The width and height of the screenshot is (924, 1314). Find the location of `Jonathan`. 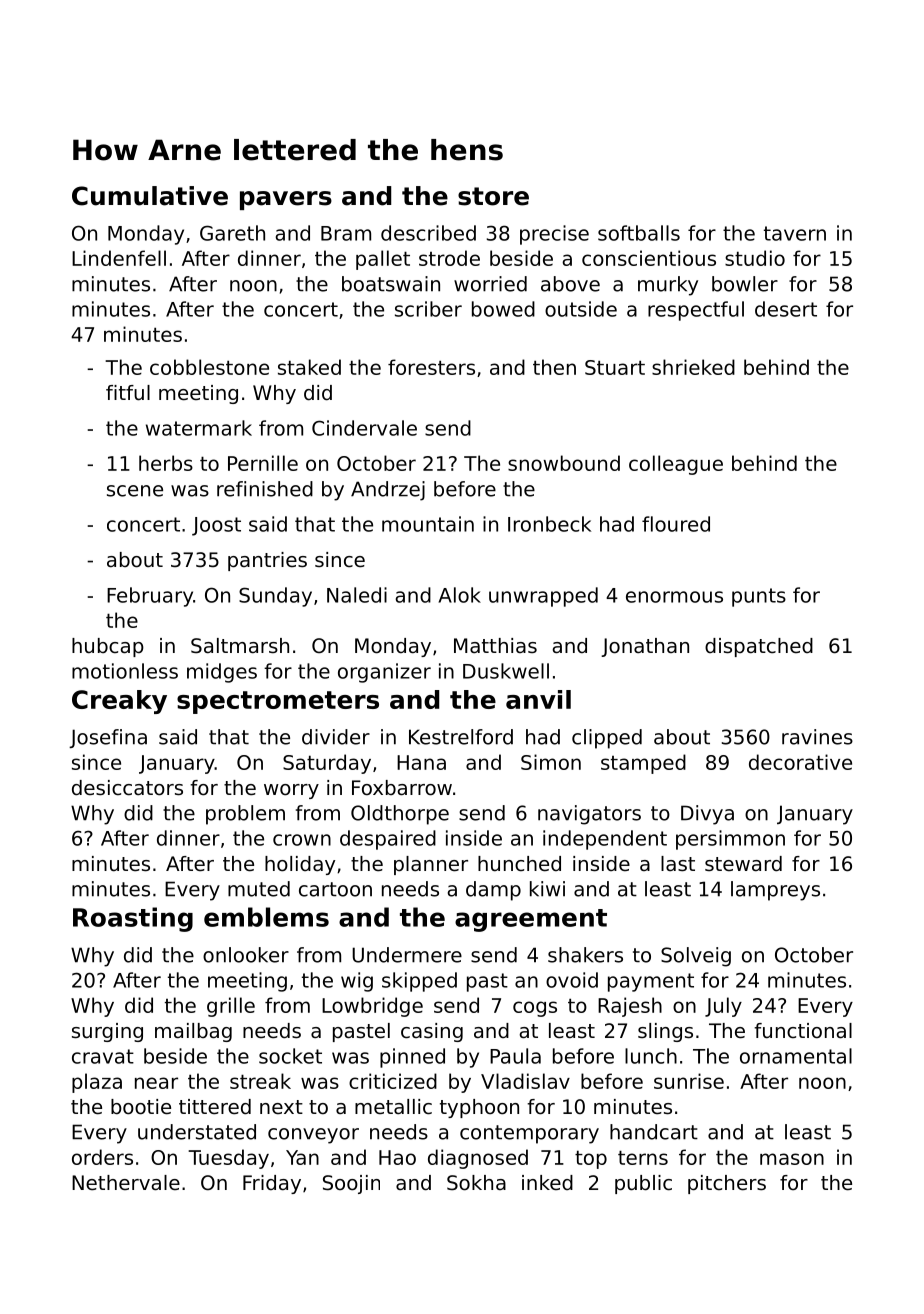

Jonathan is located at coordinates (645, 647).
